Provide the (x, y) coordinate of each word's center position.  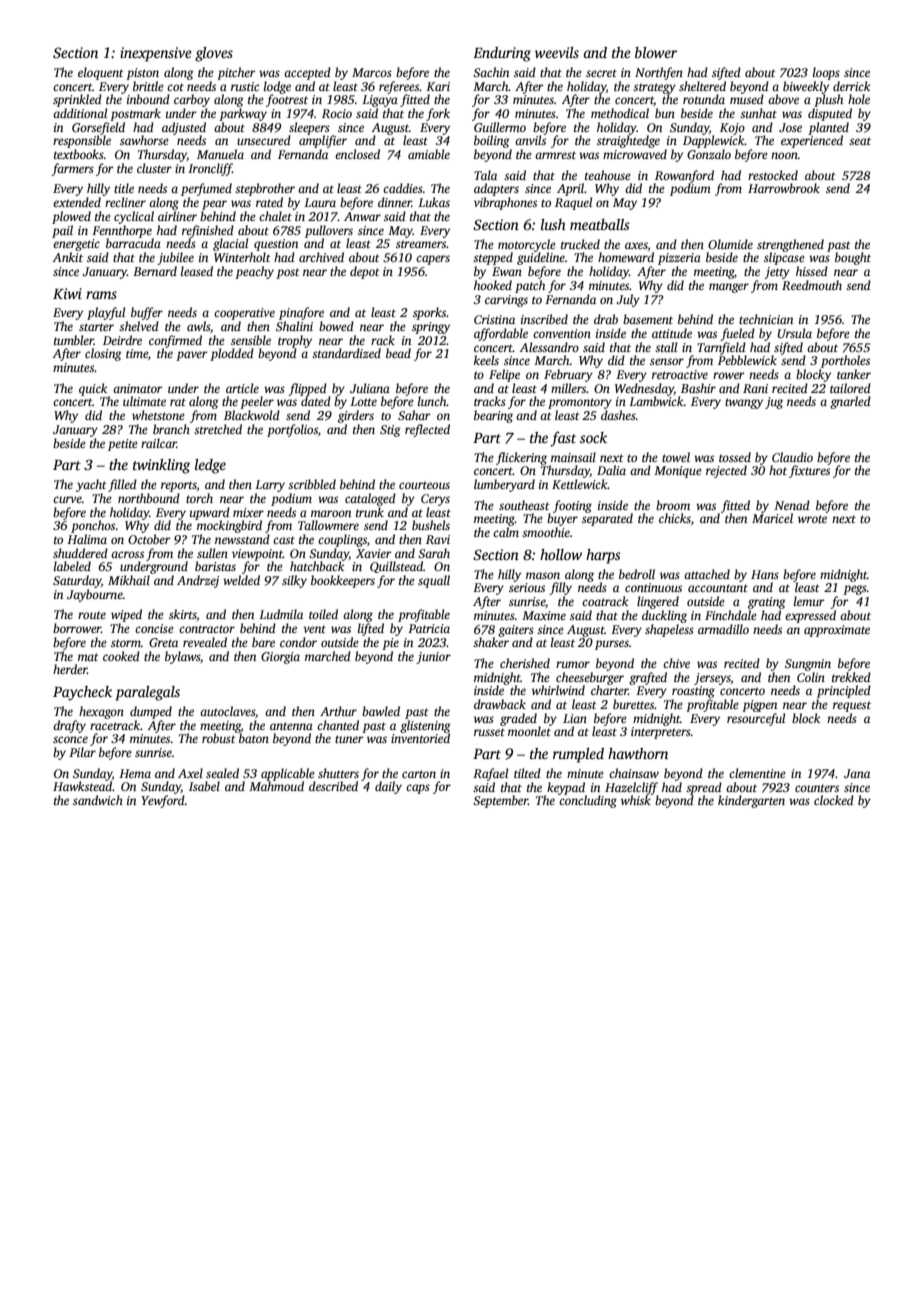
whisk (636, 800)
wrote (812, 519)
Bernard (155, 271)
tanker (854, 374)
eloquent (101, 73)
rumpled (578, 755)
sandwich (98, 800)
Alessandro (549, 347)
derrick (851, 86)
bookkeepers (343, 581)
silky (294, 581)
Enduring (502, 54)
